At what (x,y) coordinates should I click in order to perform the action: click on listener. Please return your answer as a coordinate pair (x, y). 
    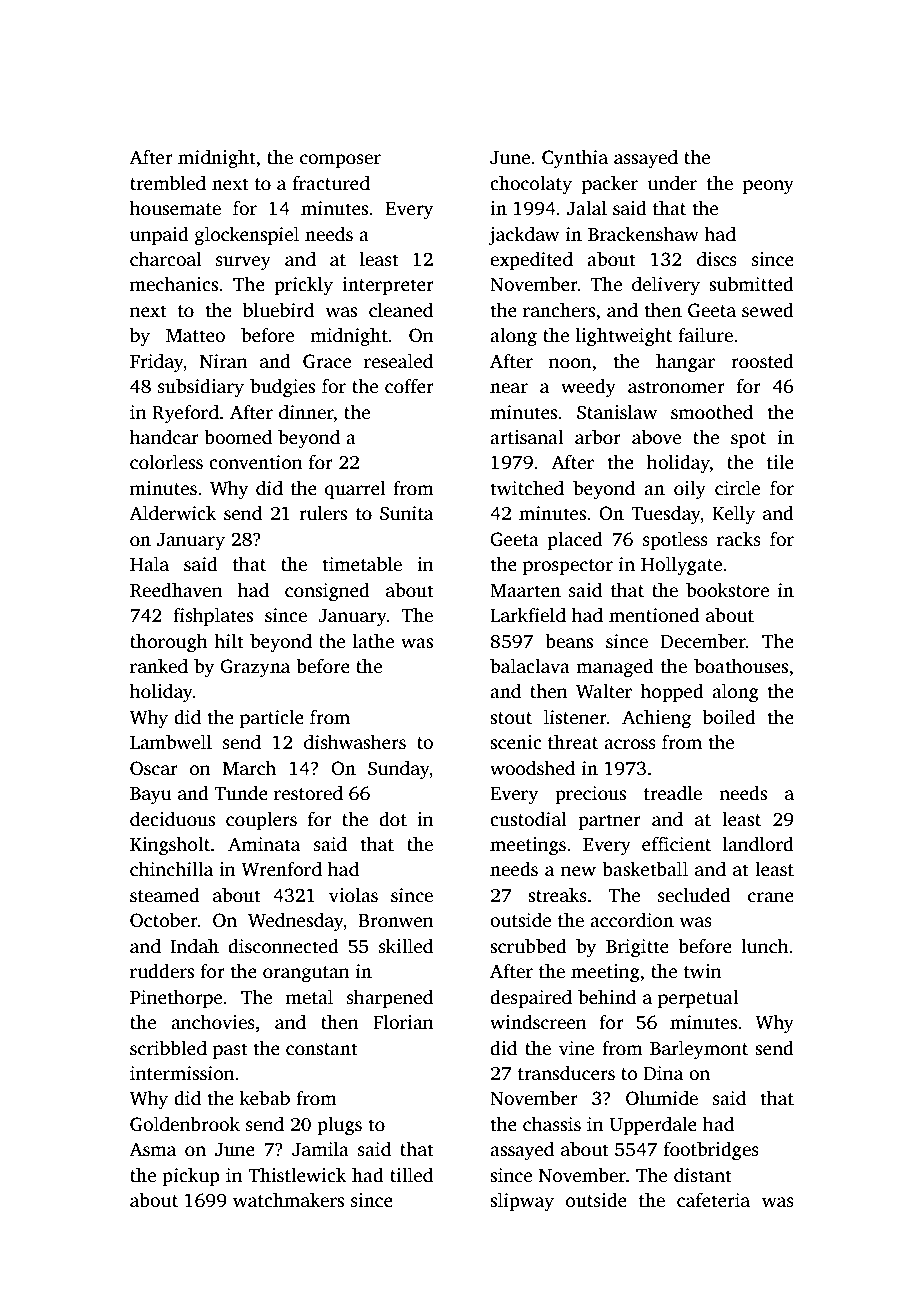
    Looking at the image, I should click on (575, 717).
